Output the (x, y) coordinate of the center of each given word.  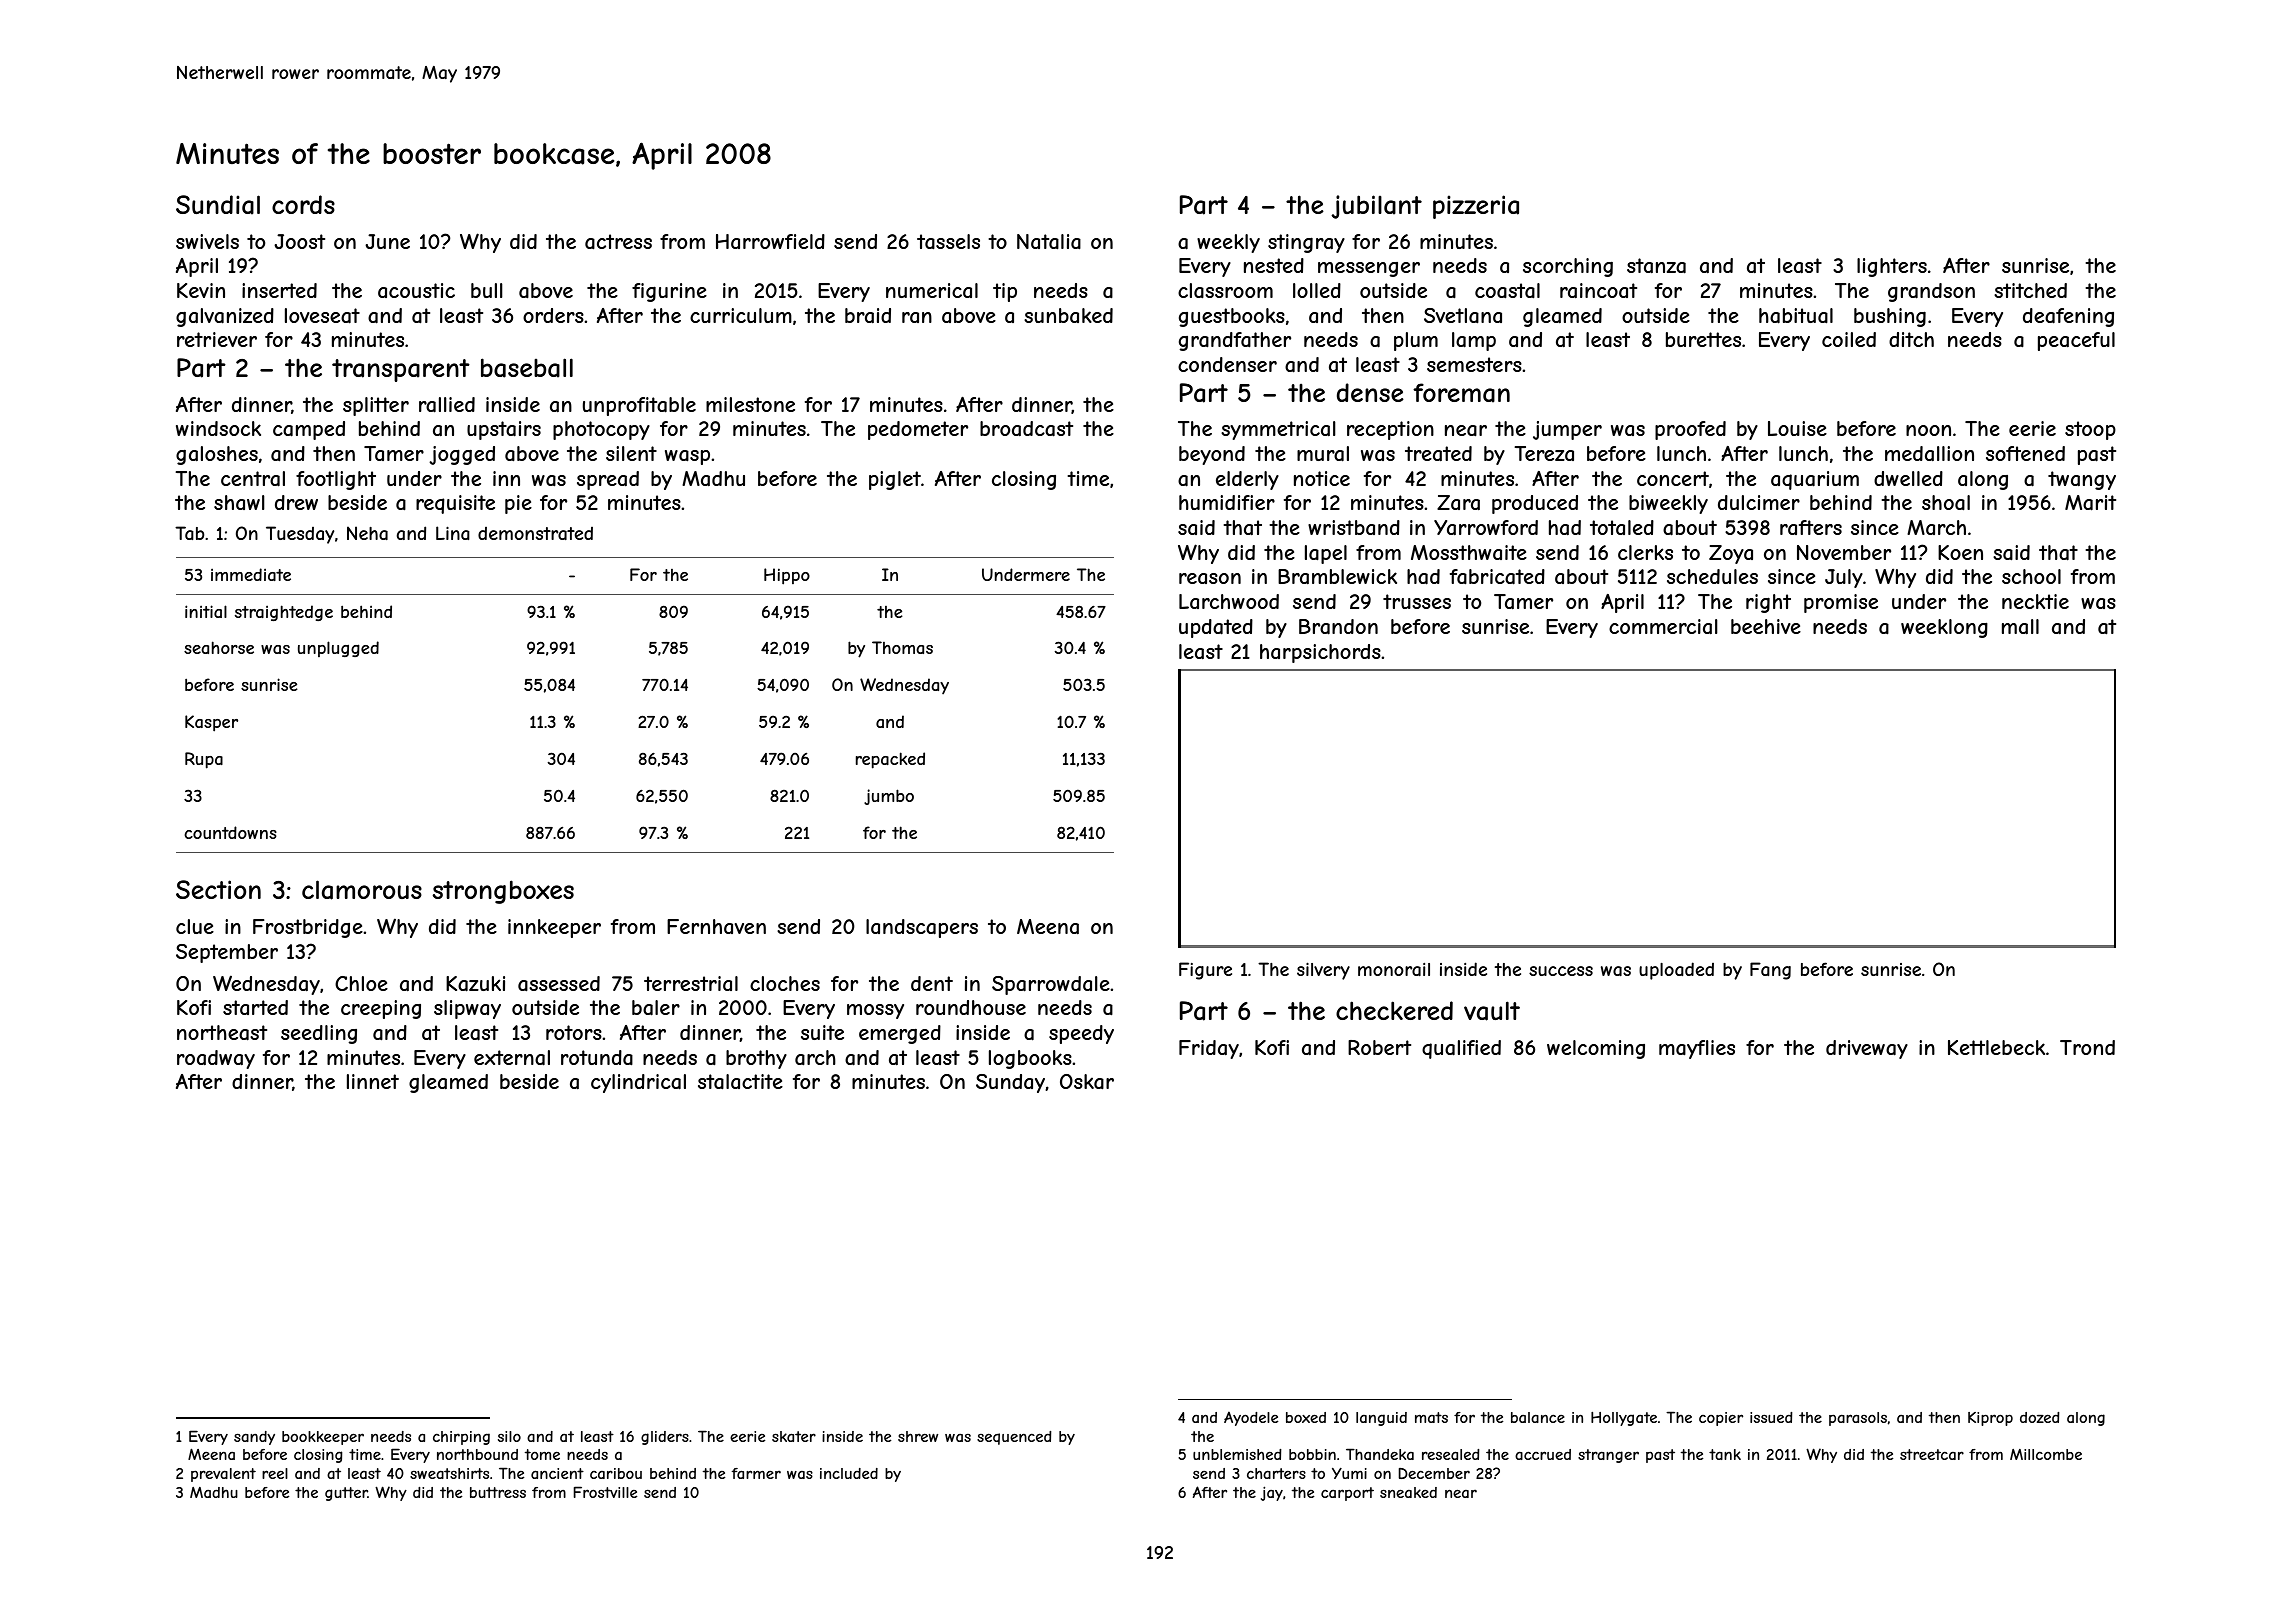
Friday (1209, 1049)
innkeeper (554, 928)
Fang (1770, 971)
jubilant (1376, 207)
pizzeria (1476, 207)
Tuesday (300, 535)
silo (509, 1436)
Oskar (1087, 1082)
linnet (373, 1081)
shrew (918, 1436)
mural (1323, 454)
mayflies (1697, 1049)
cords (303, 204)
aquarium (1815, 480)
